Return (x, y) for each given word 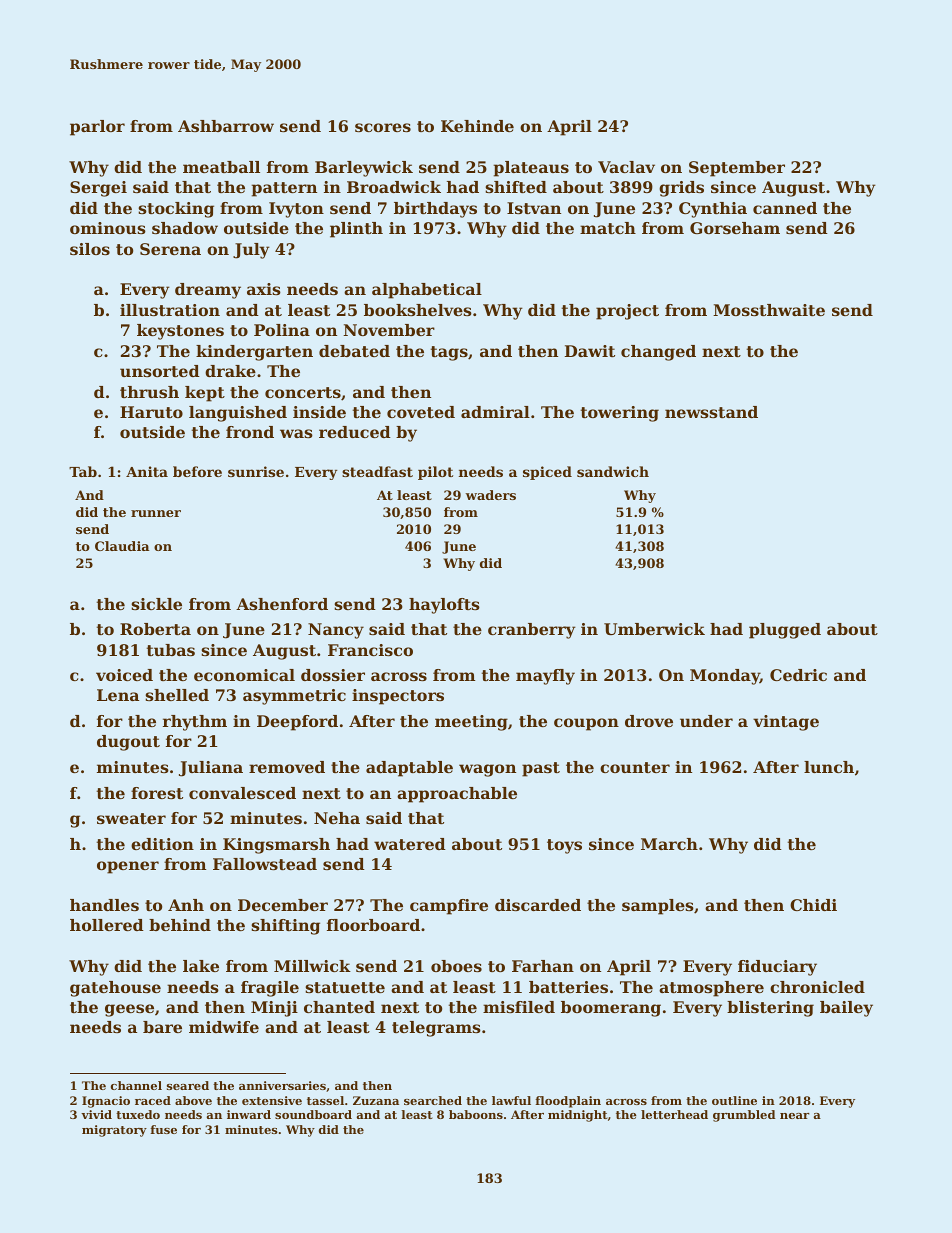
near (795, 1116)
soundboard (313, 1114)
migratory (114, 1131)
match (608, 228)
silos (90, 249)
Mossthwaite (769, 310)
